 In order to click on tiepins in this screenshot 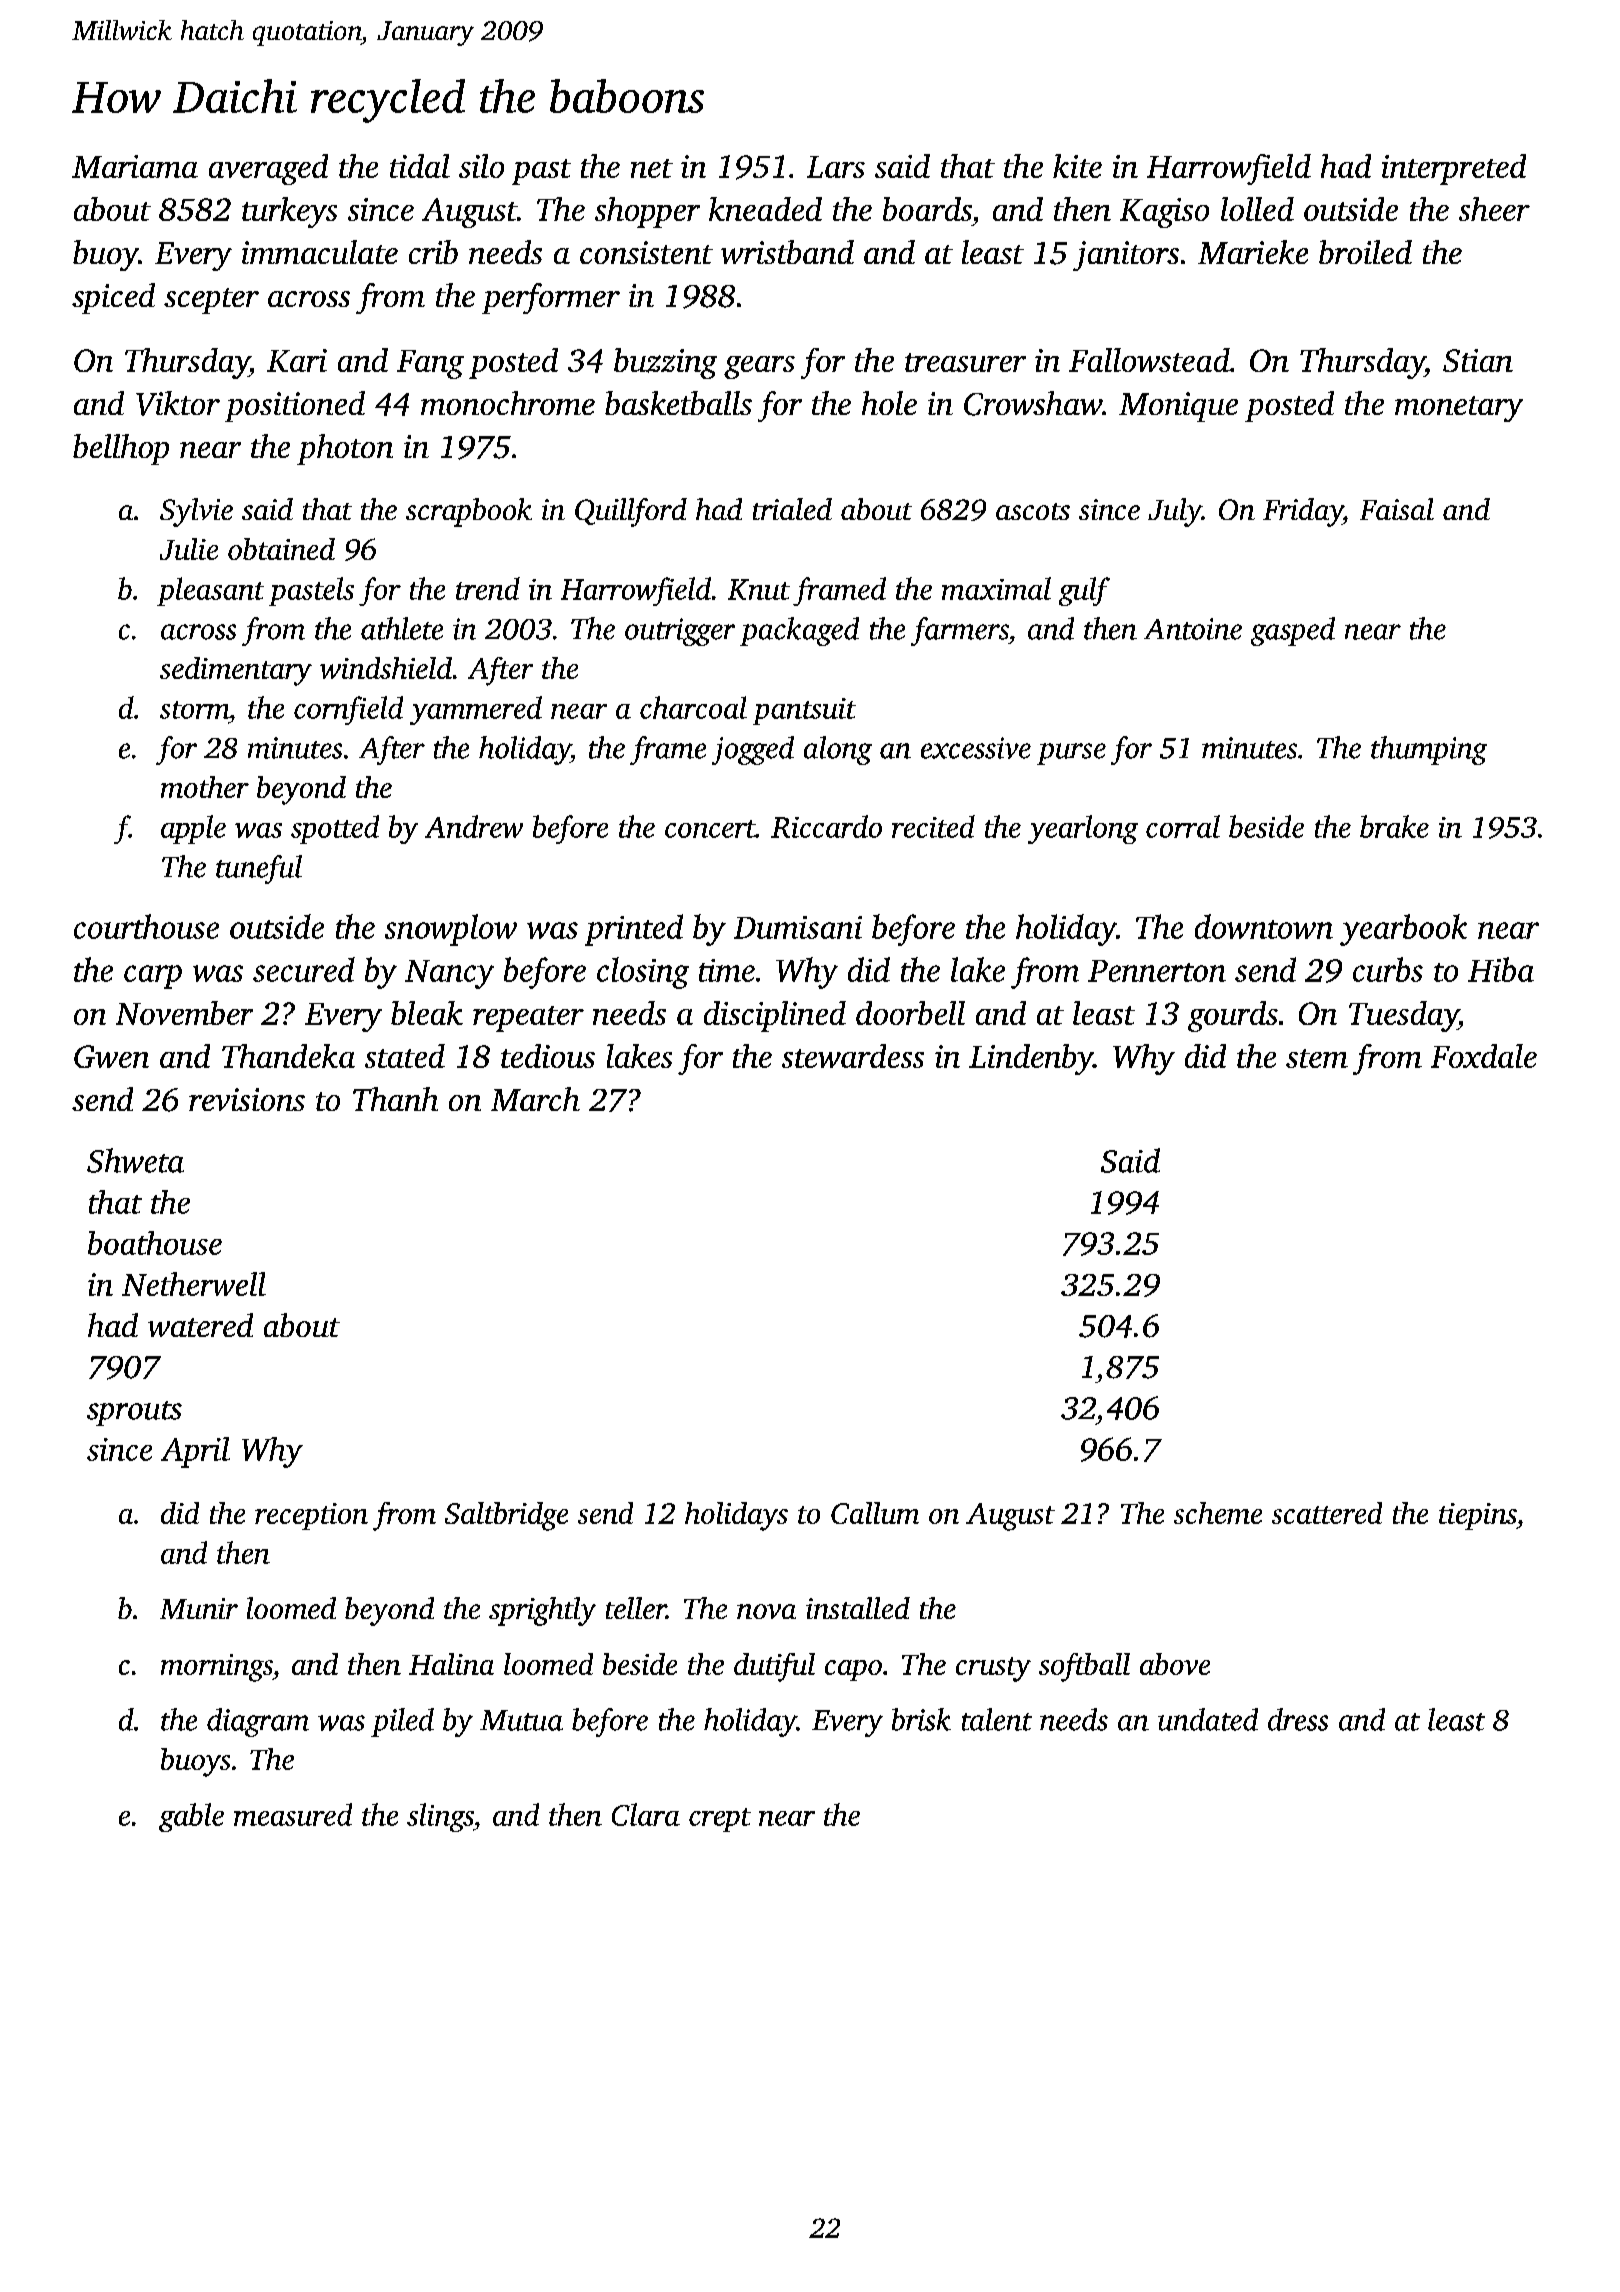, I will do `click(1478, 1516)`.
